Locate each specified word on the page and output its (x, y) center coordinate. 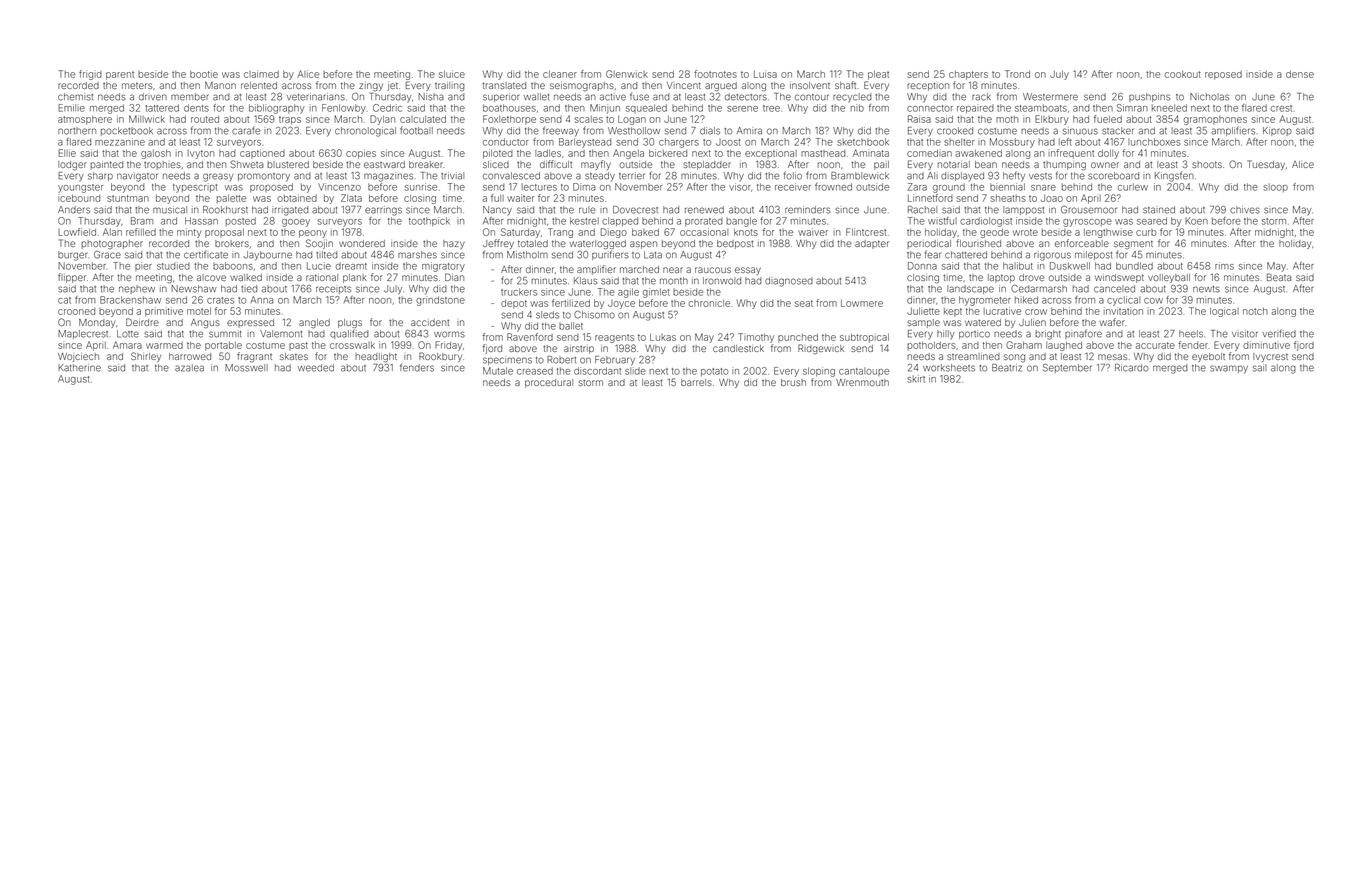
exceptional (771, 153)
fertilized (571, 303)
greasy (218, 177)
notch (1255, 311)
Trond (1017, 74)
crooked (955, 131)
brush (793, 382)
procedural (549, 383)
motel (199, 311)
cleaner (560, 74)
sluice (452, 74)
